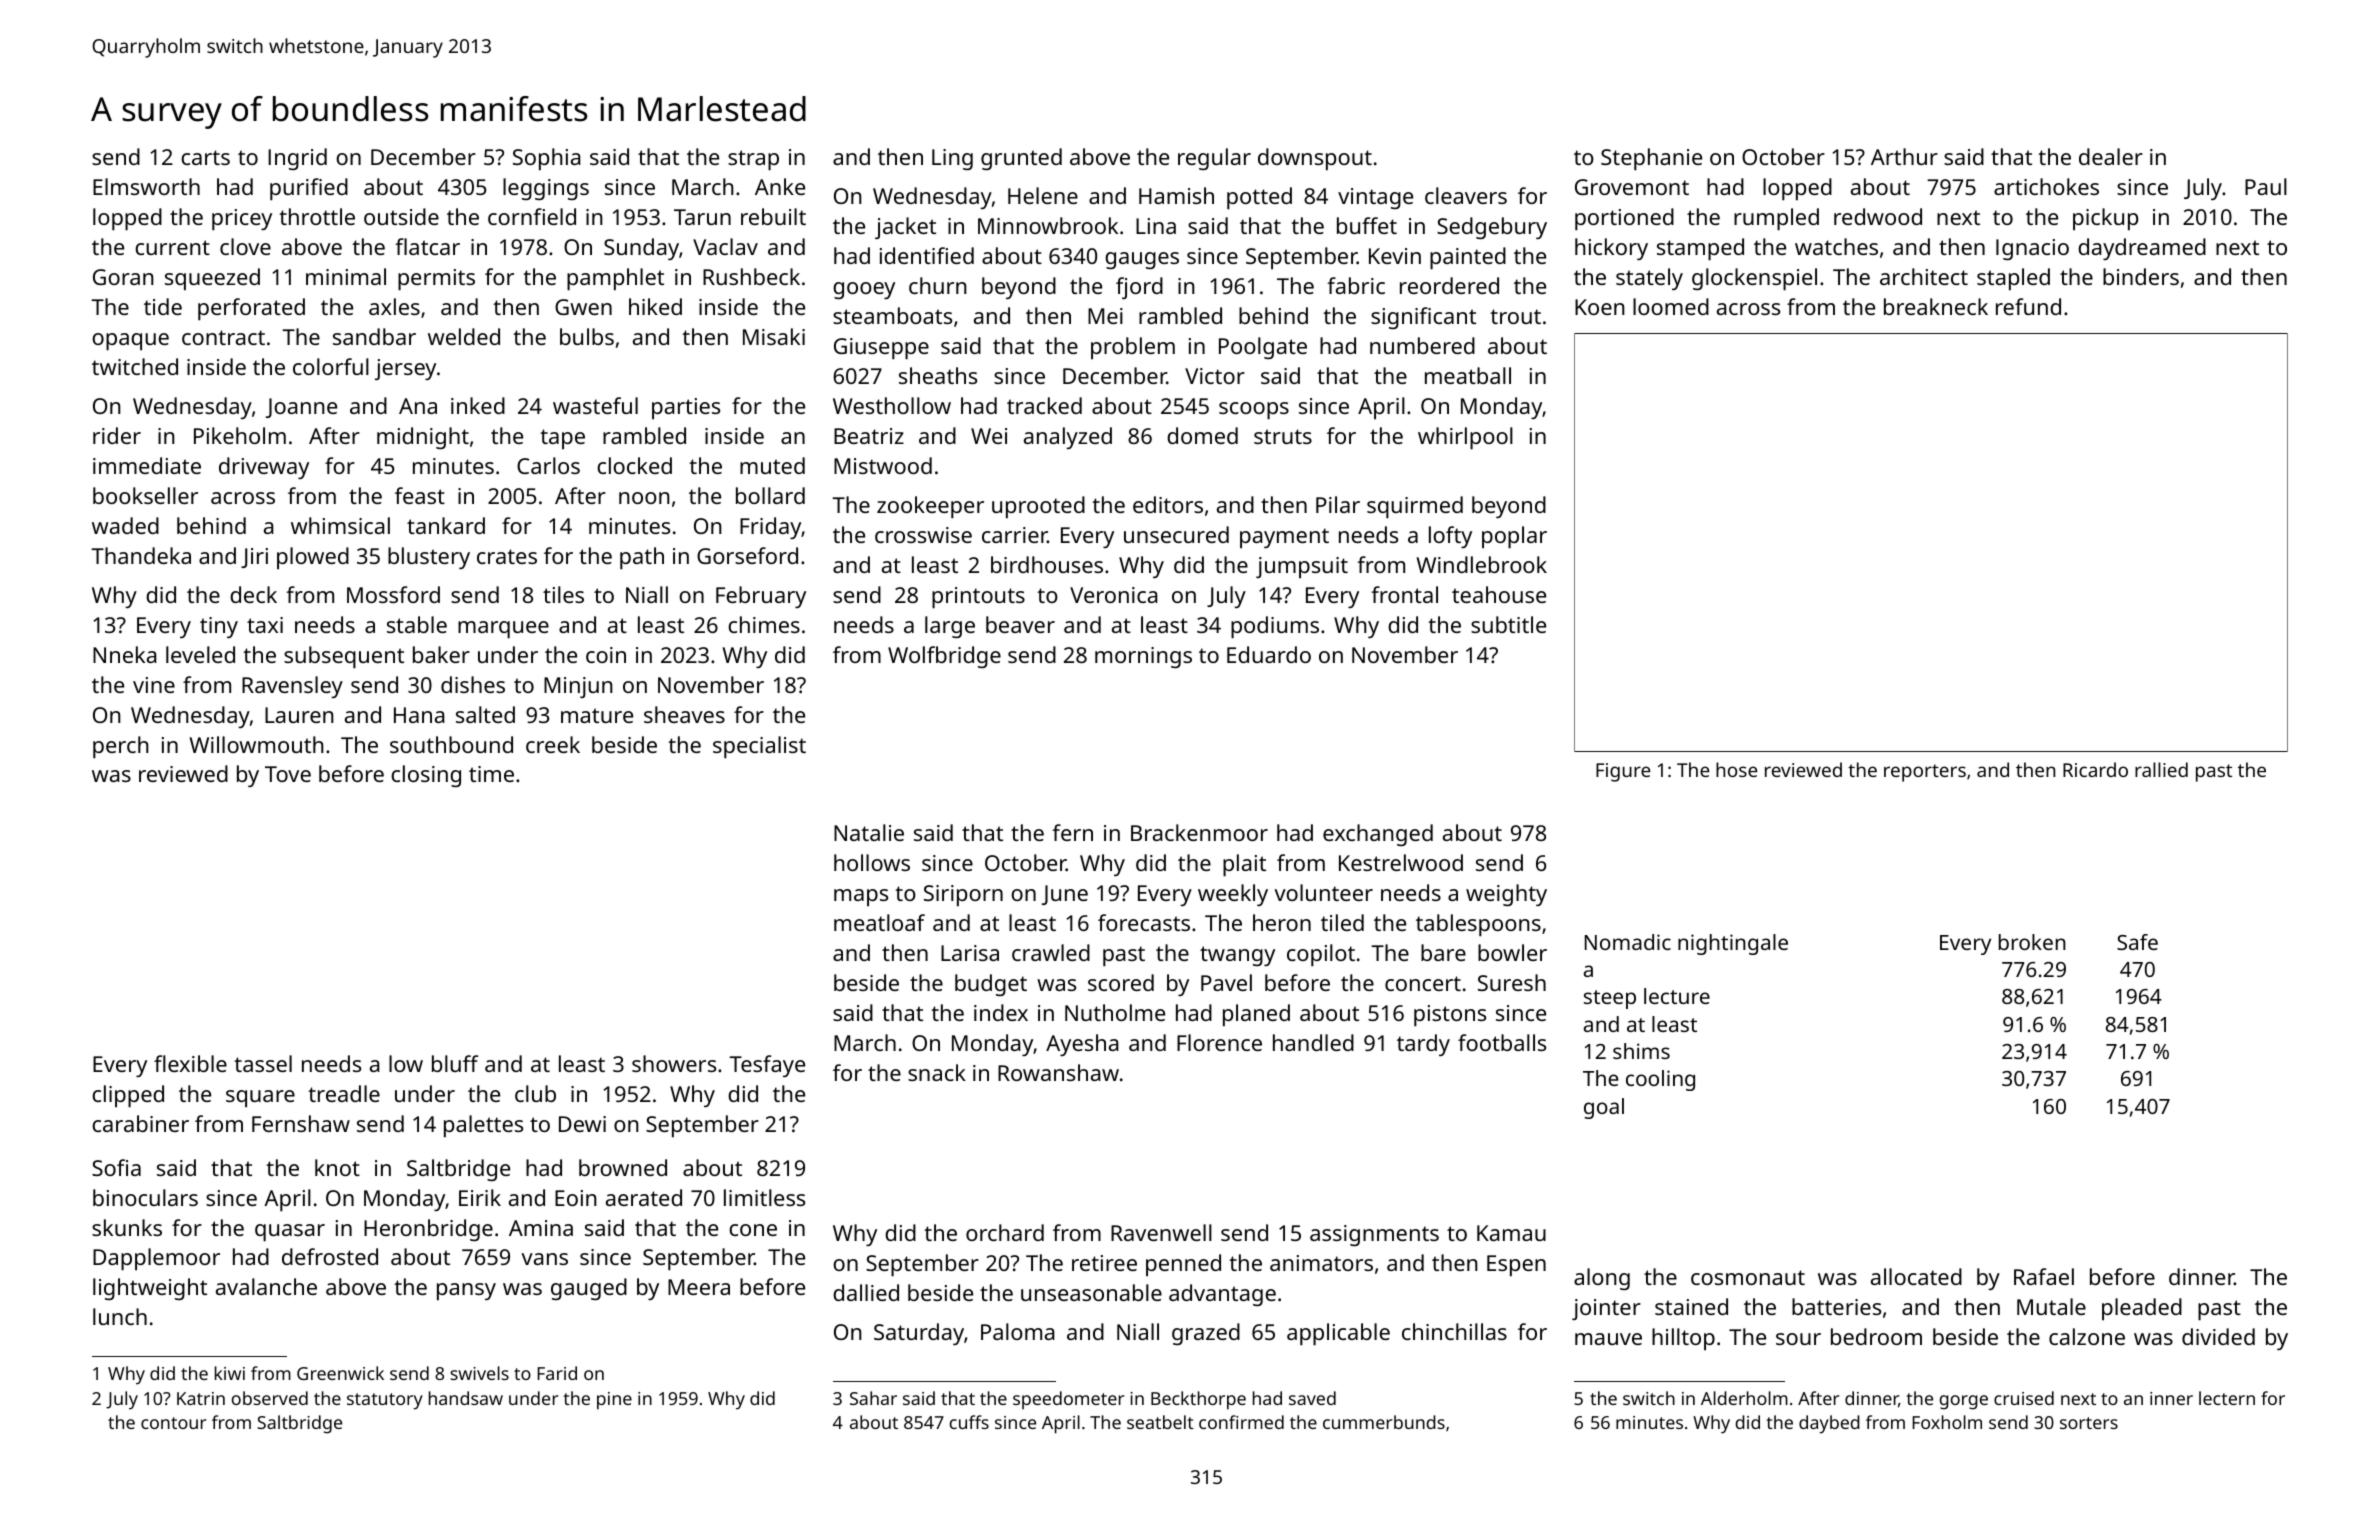 The width and height of the page is (2380, 1540). I want to click on poplar, so click(1514, 537).
